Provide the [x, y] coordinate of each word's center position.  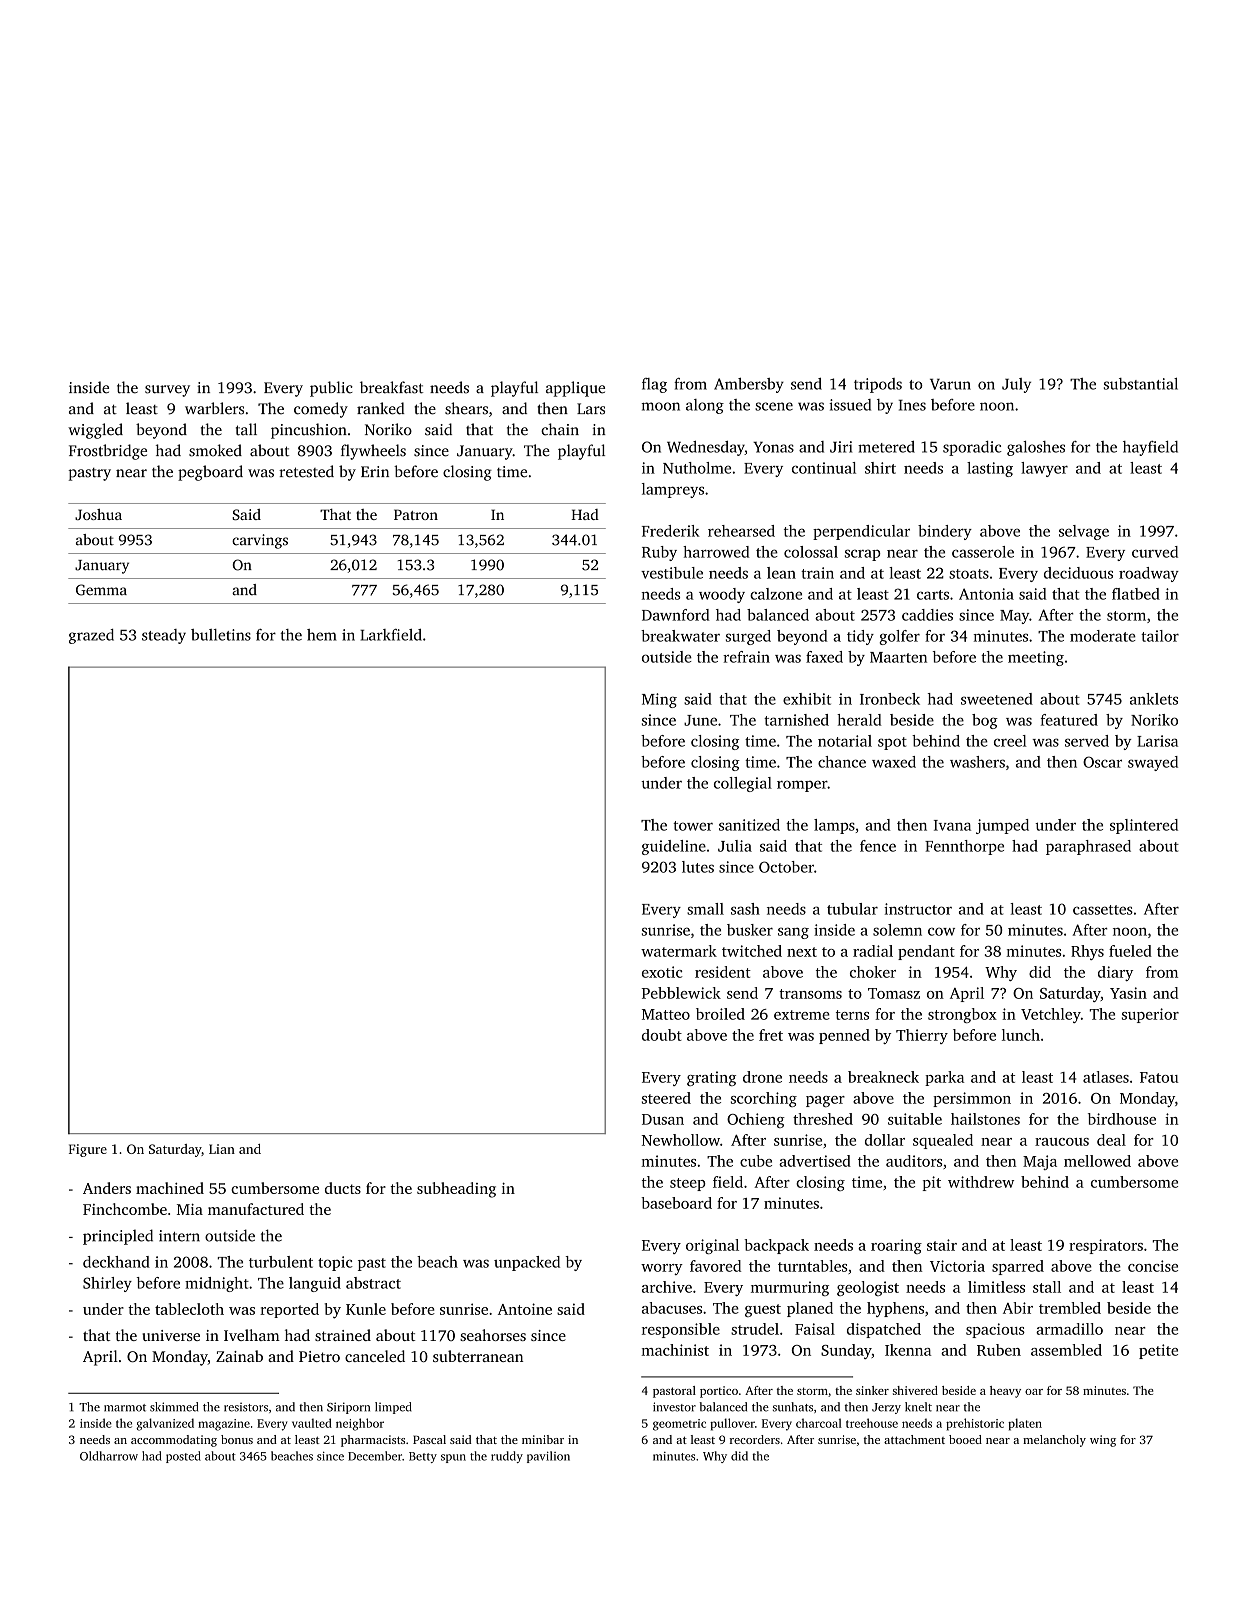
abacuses [672, 1308]
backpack [776, 1246]
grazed [91, 636]
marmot [125, 1408]
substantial [1141, 384]
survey [167, 391]
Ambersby [749, 385]
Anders [107, 1188]
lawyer [1044, 469]
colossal [811, 552]
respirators [1106, 1246]
